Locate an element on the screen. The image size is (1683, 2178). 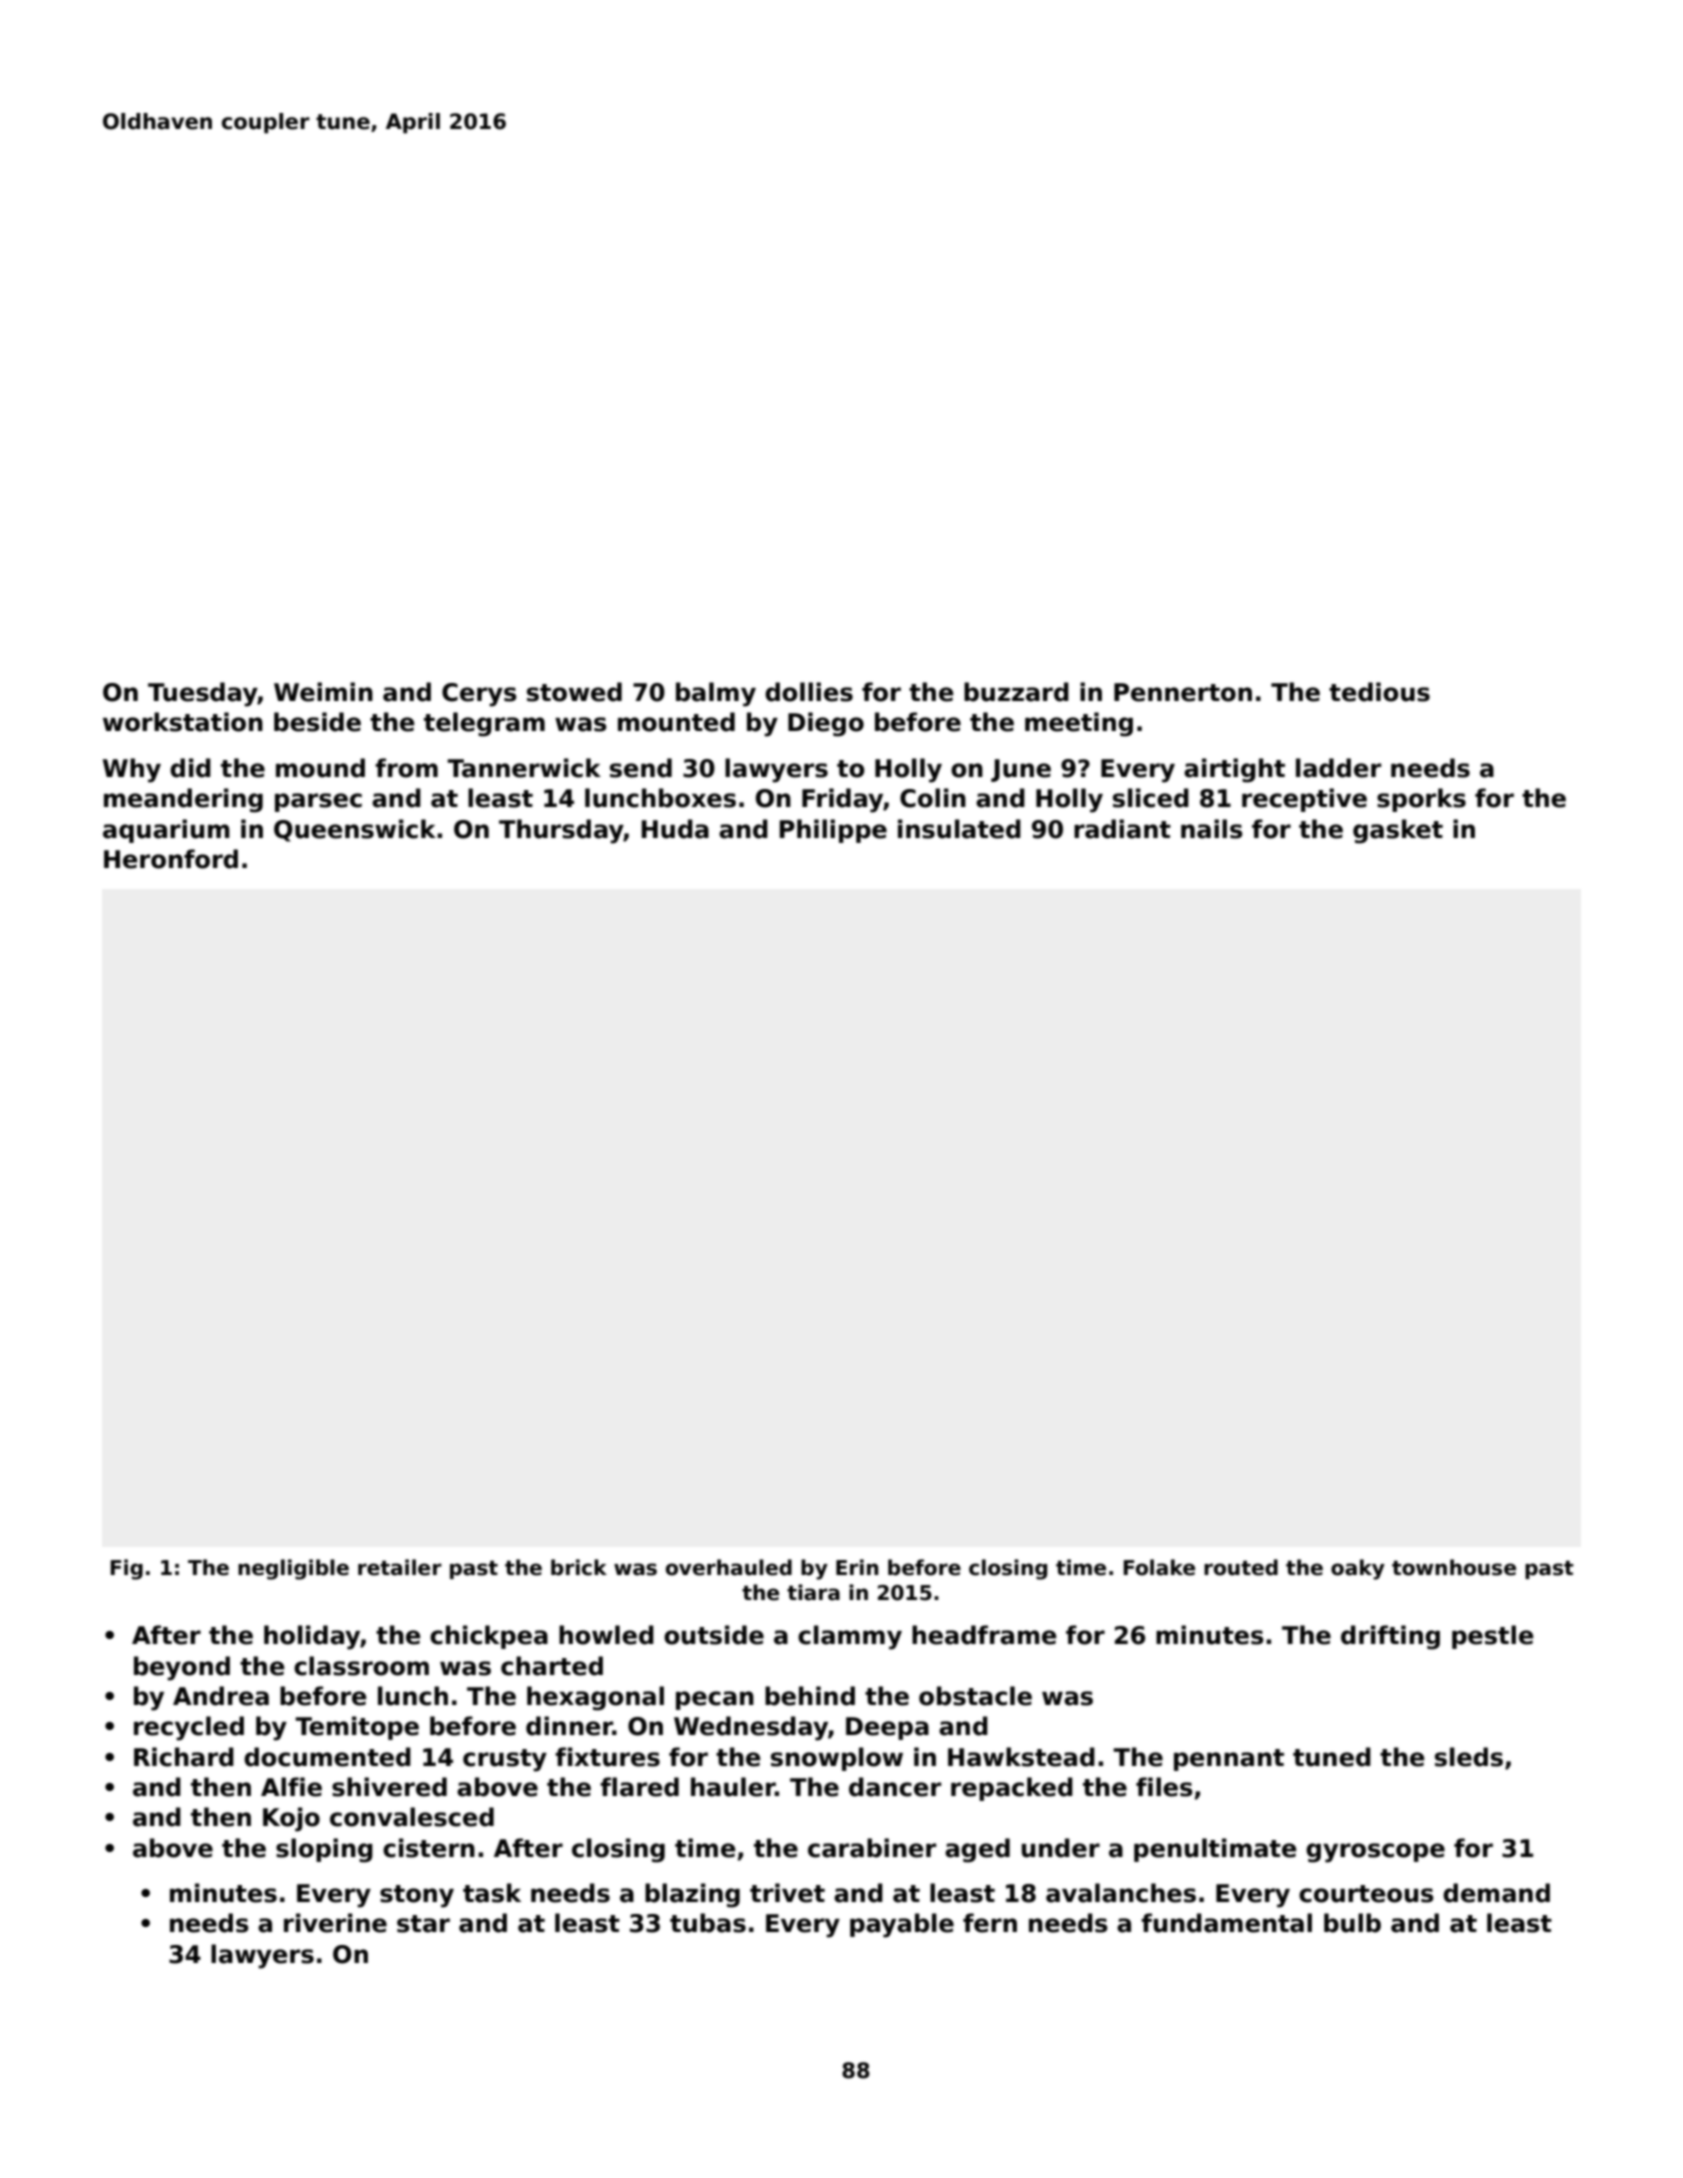
tedious is located at coordinates (1379, 692).
